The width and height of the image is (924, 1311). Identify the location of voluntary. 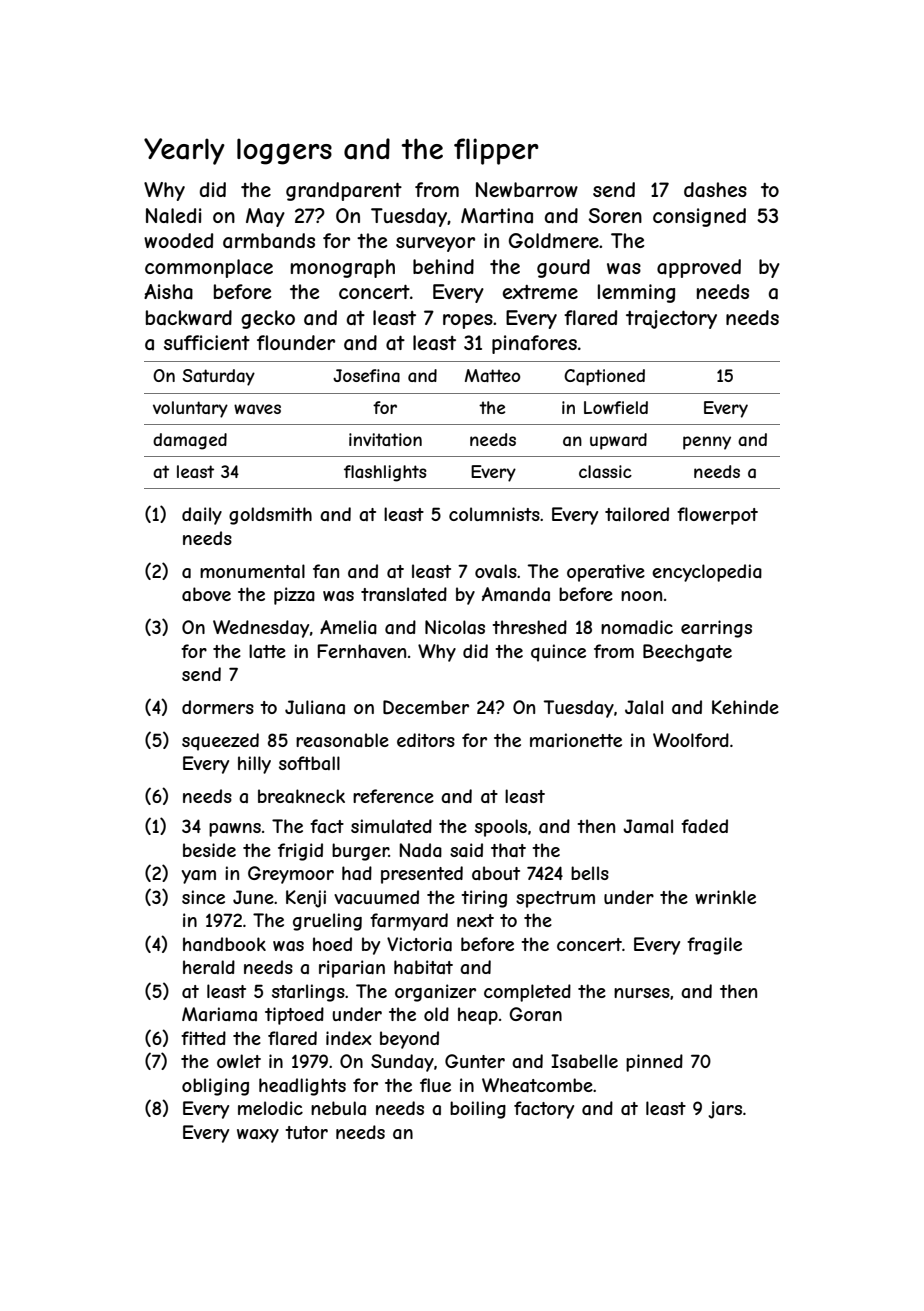
(190, 409).
